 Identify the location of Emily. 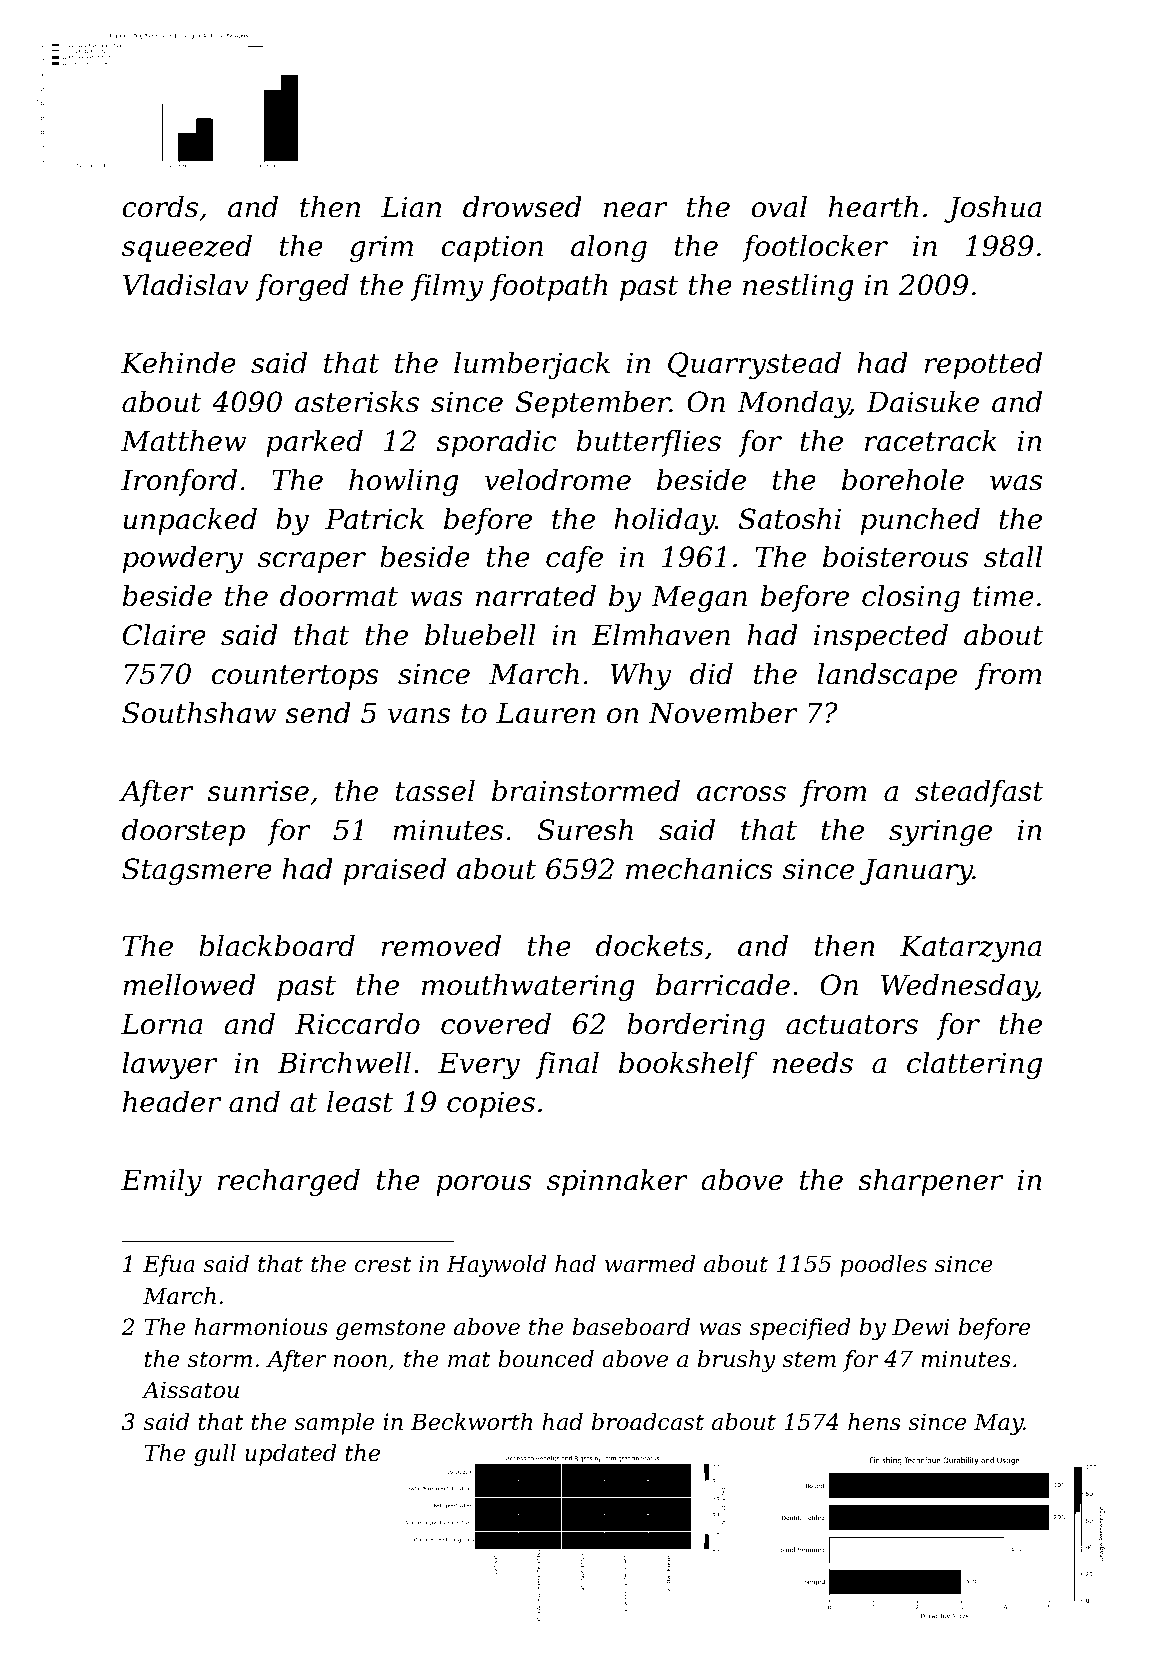
(161, 1182).
